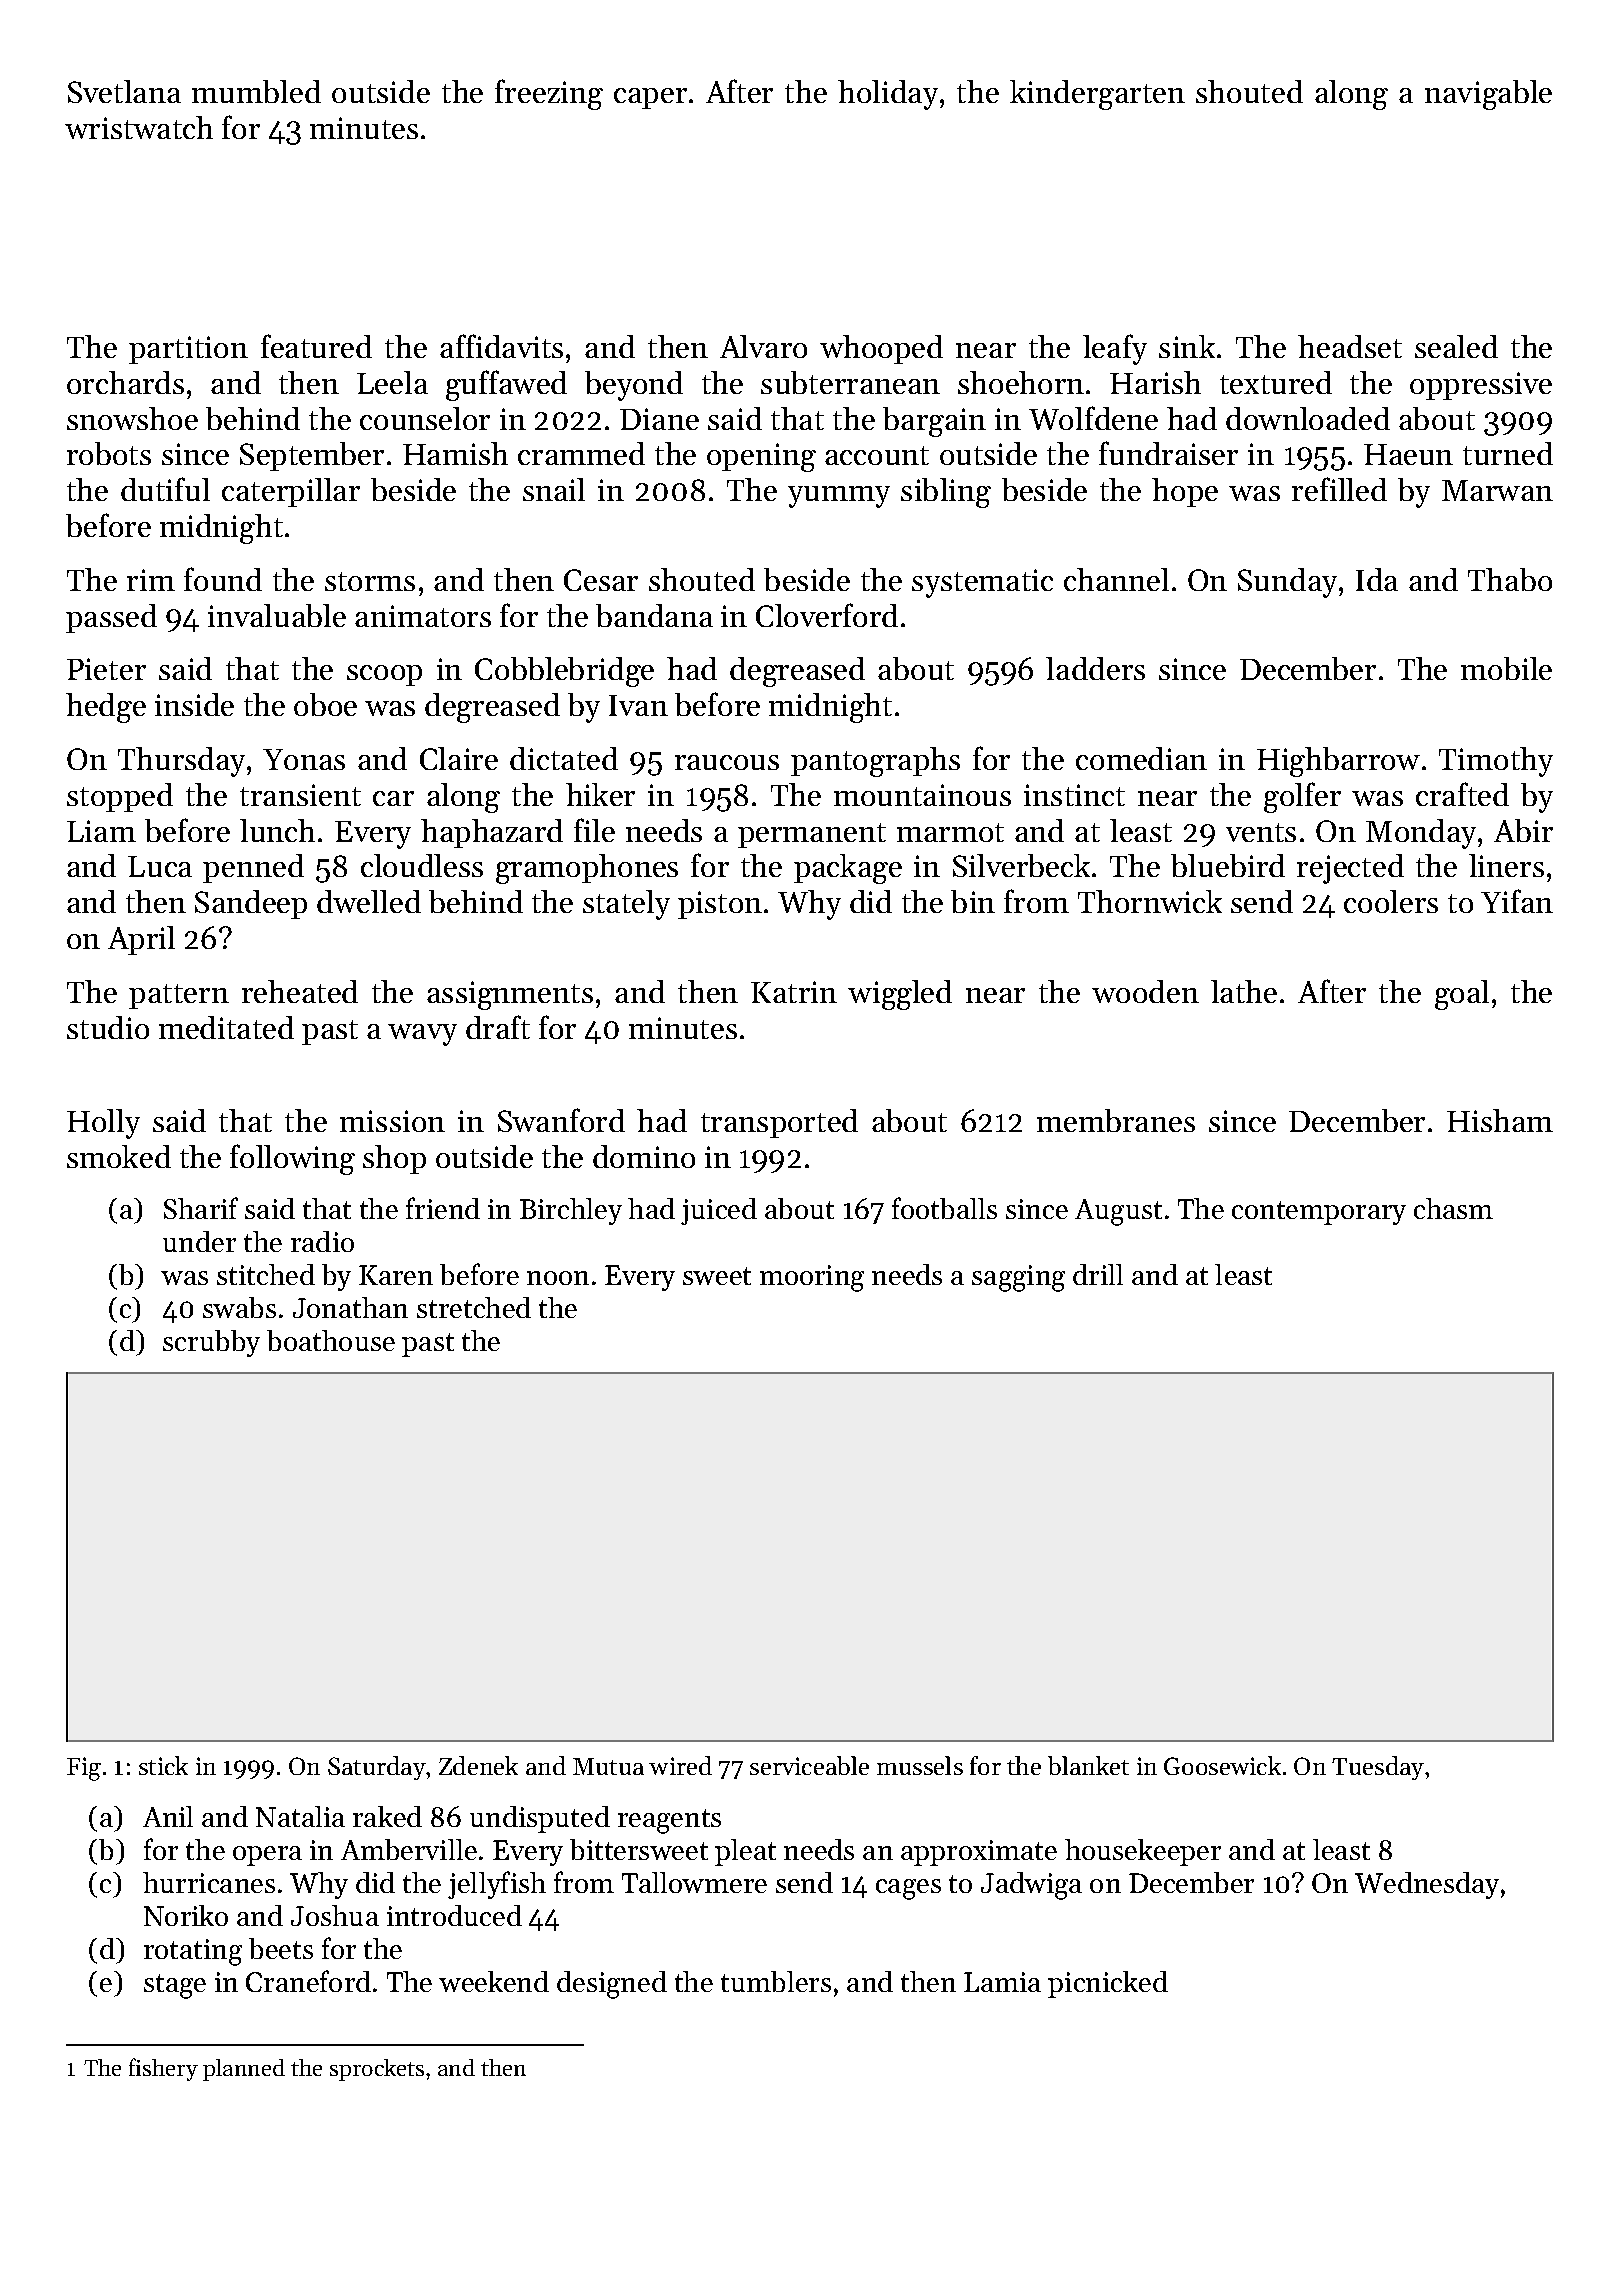 This screenshot has width=1620, height=2292. Describe the element at coordinates (459, 758) in the screenshot. I see `Claire` at that location.
